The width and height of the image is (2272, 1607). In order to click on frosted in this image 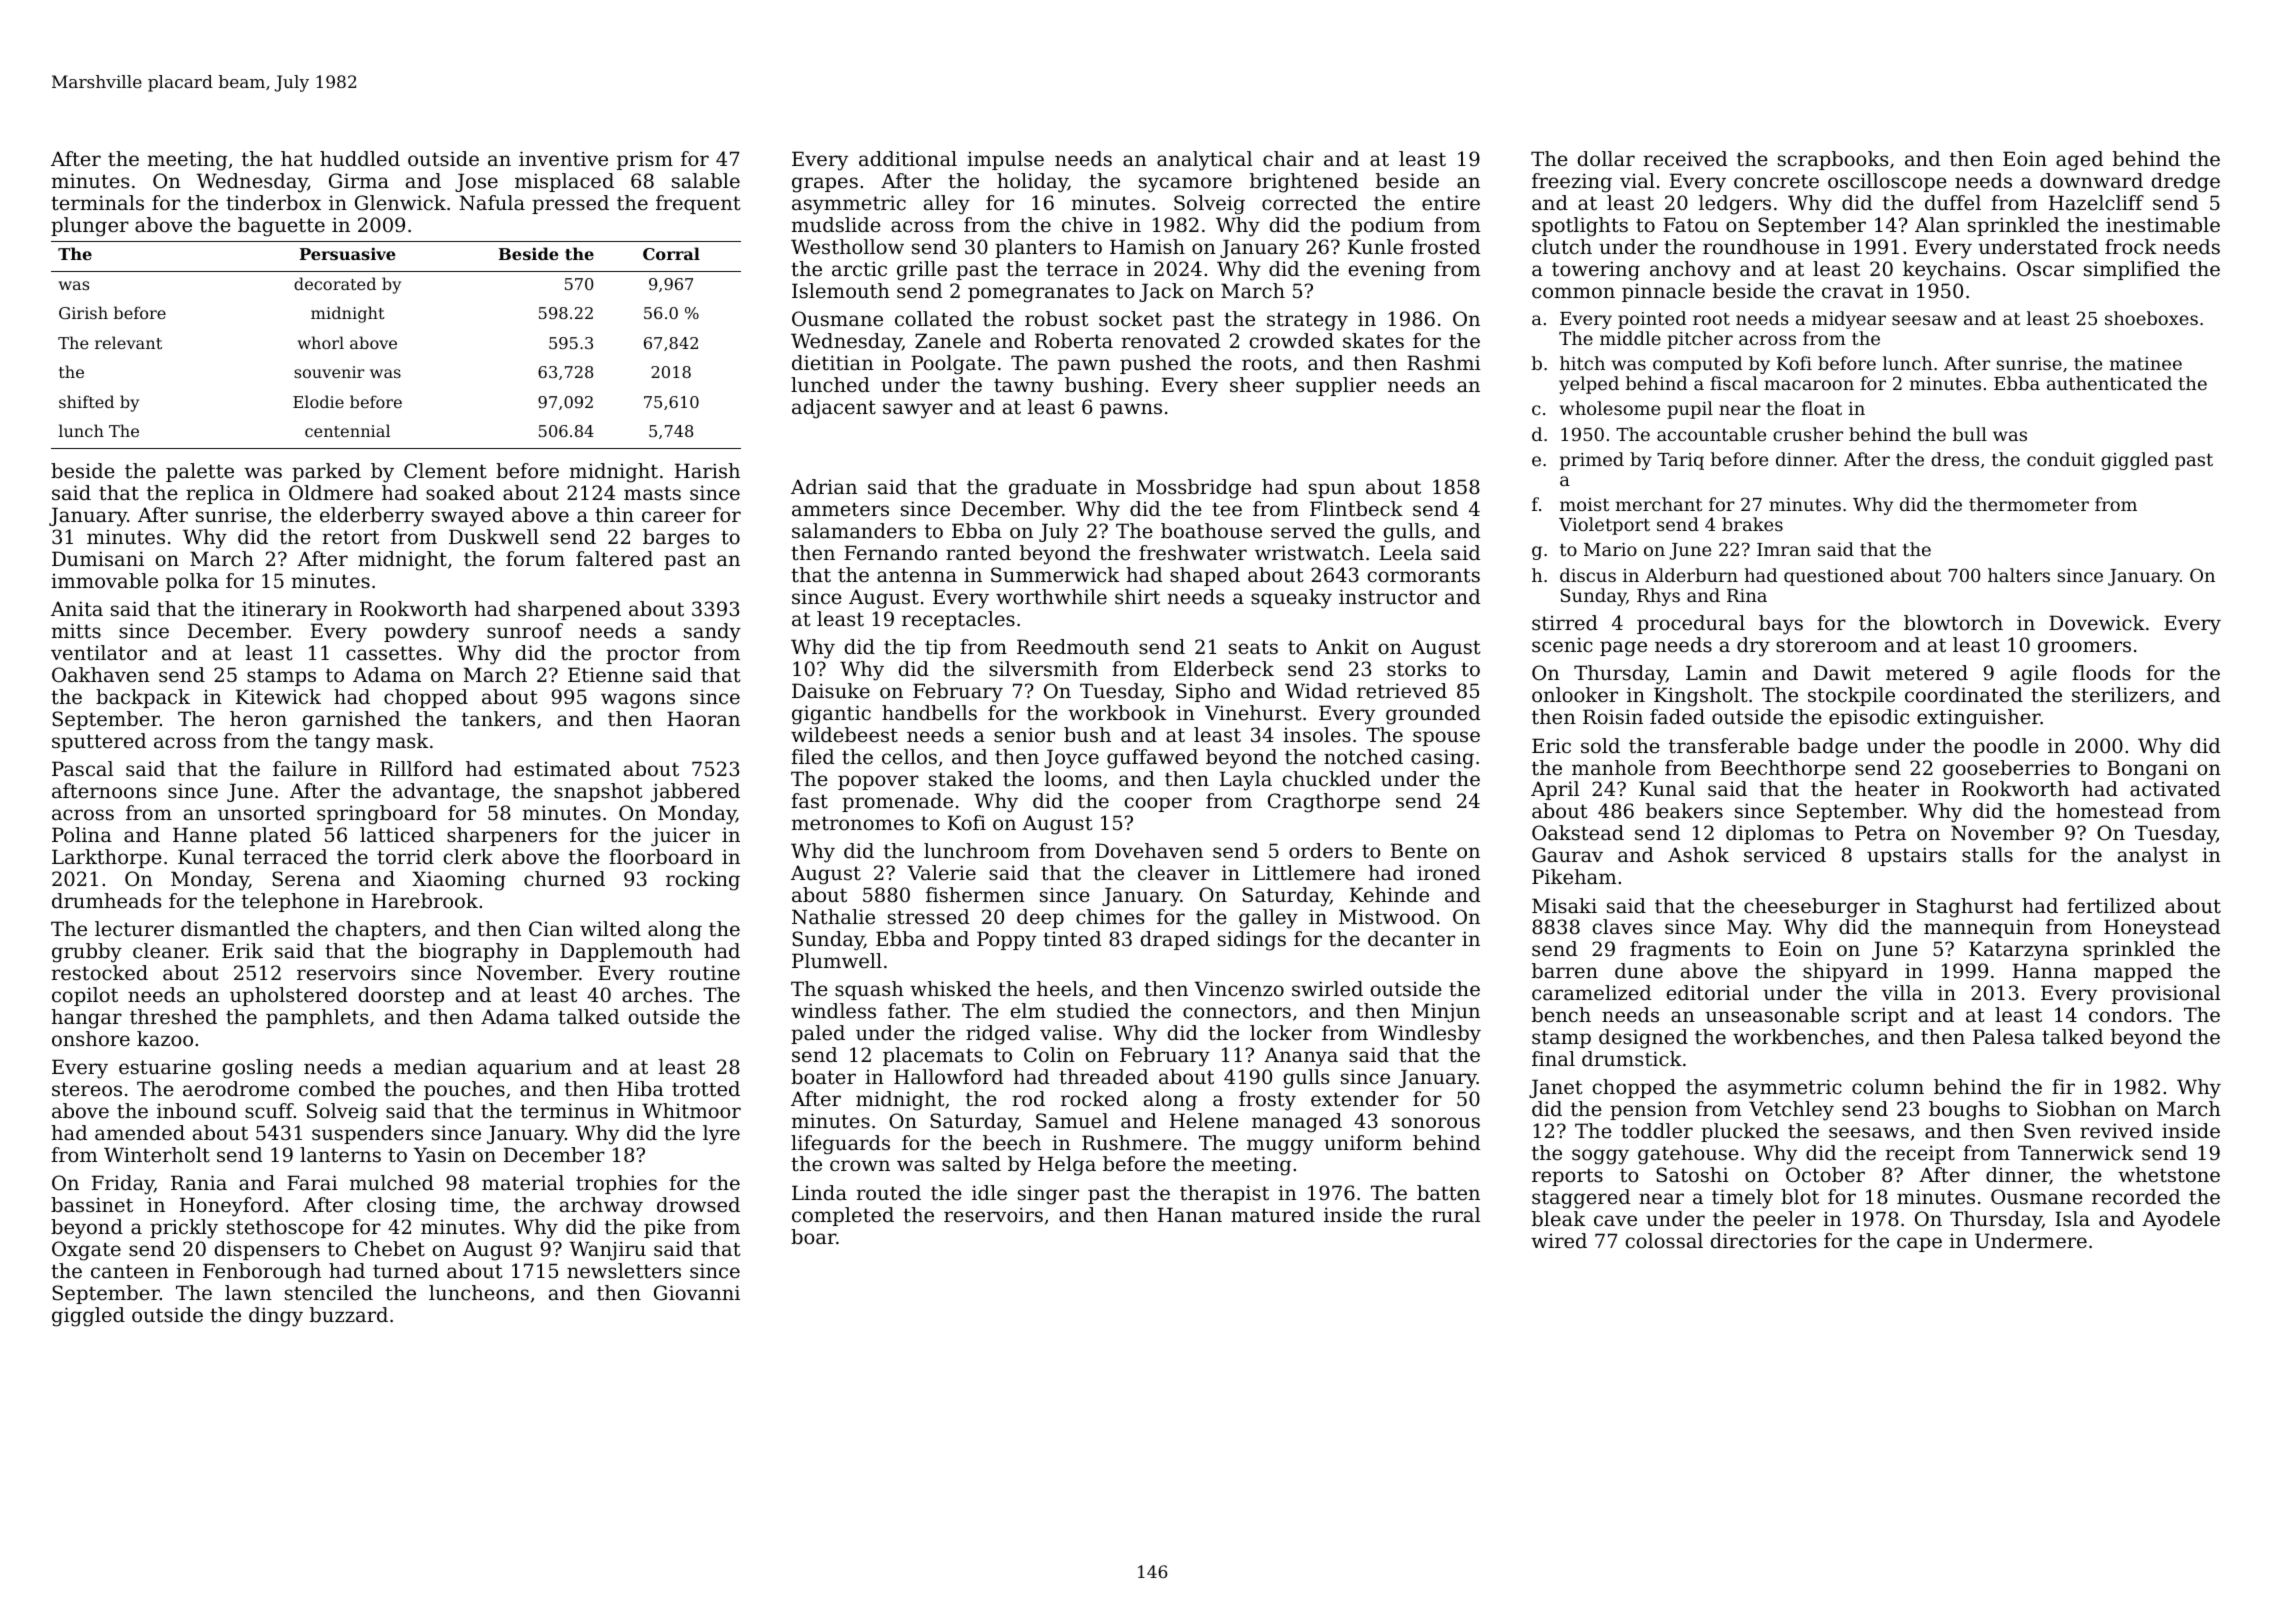, I will do `click(1445, 247)`.
